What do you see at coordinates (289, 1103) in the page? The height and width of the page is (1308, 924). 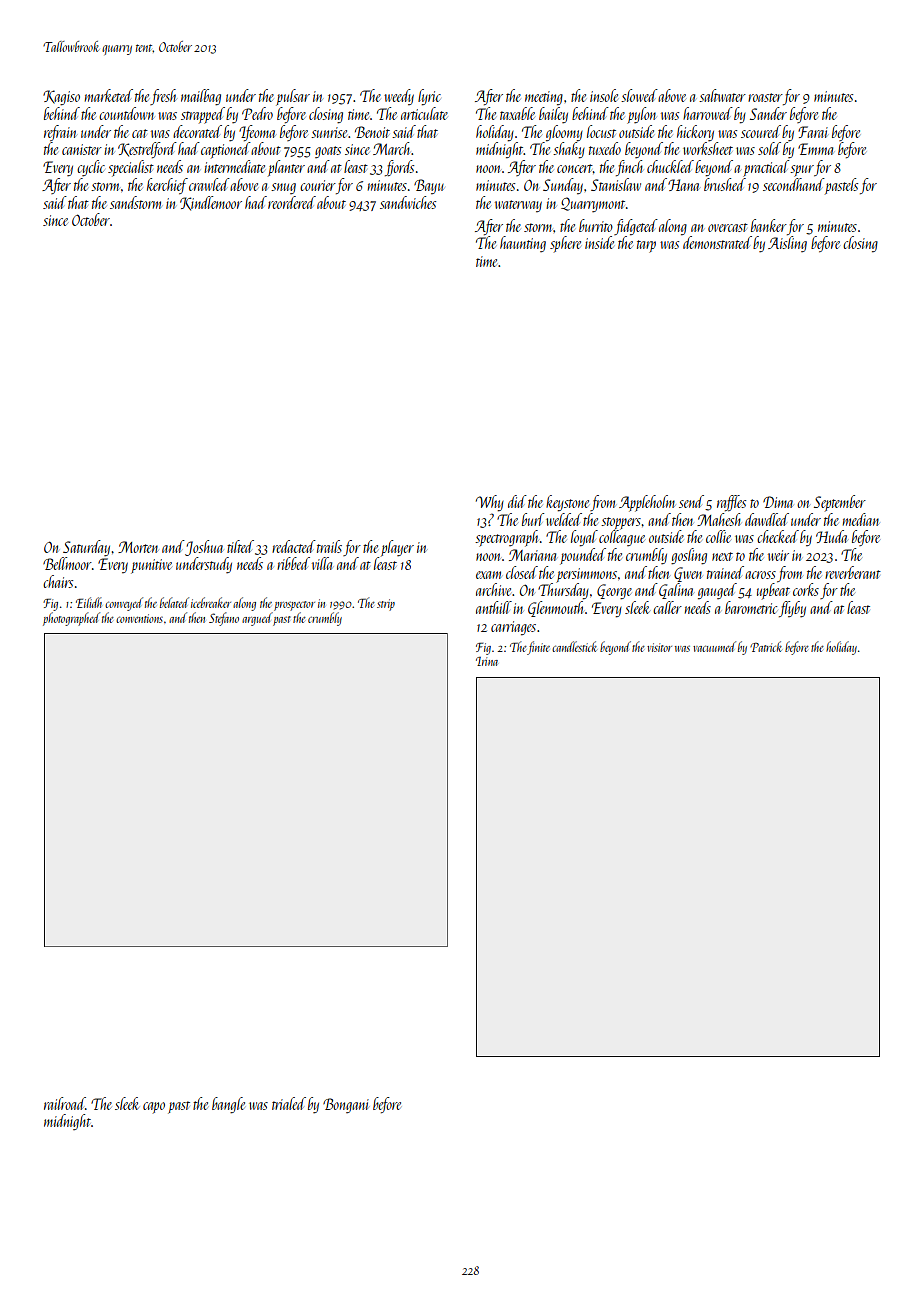 I see `trialed` at bounding box center [289, 1103].
